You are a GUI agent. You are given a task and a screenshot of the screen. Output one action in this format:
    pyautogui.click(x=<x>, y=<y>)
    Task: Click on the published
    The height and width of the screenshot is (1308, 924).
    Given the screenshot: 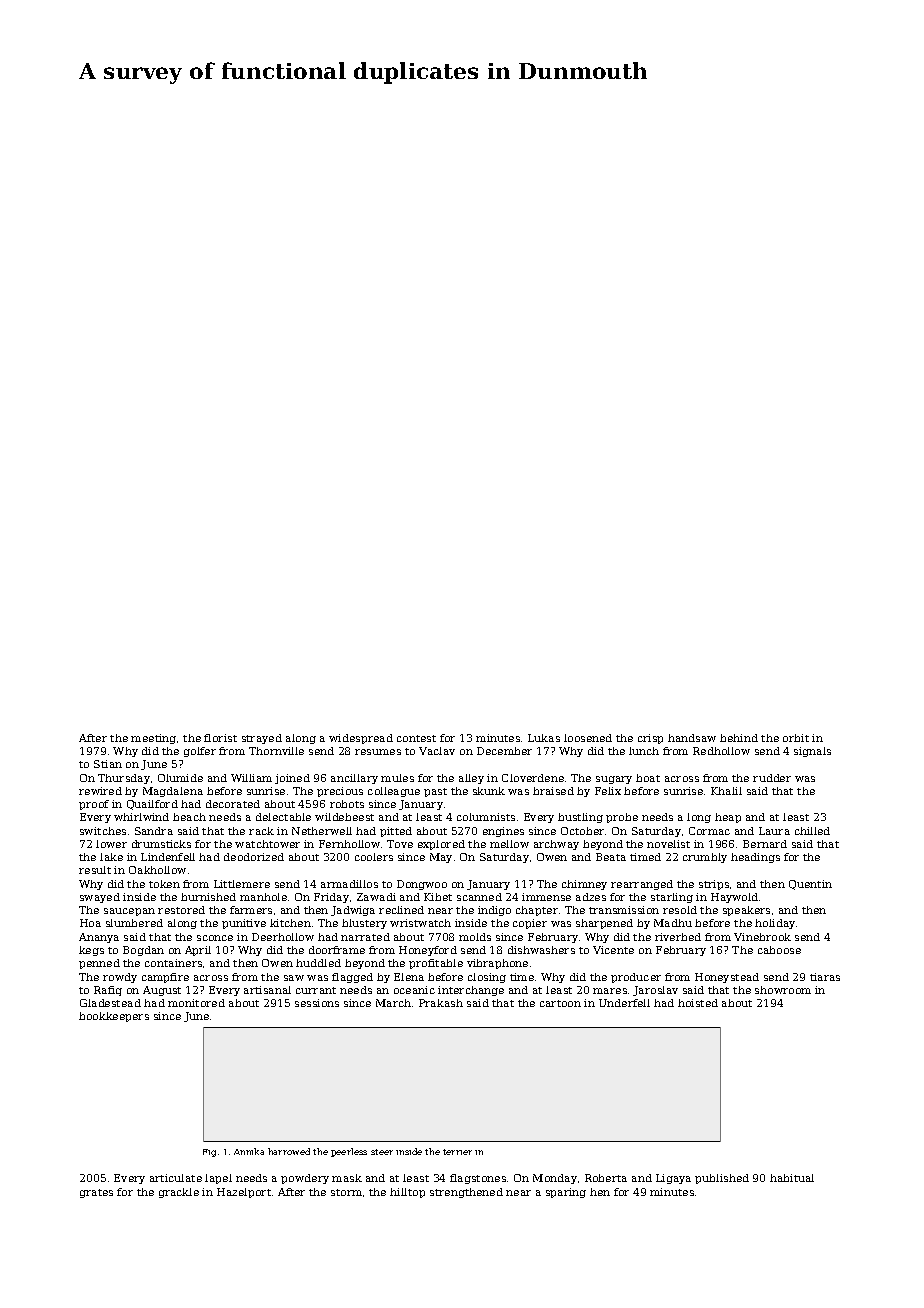 What is the action you would take?
    pyautogui.click(x=722, y=1179)
